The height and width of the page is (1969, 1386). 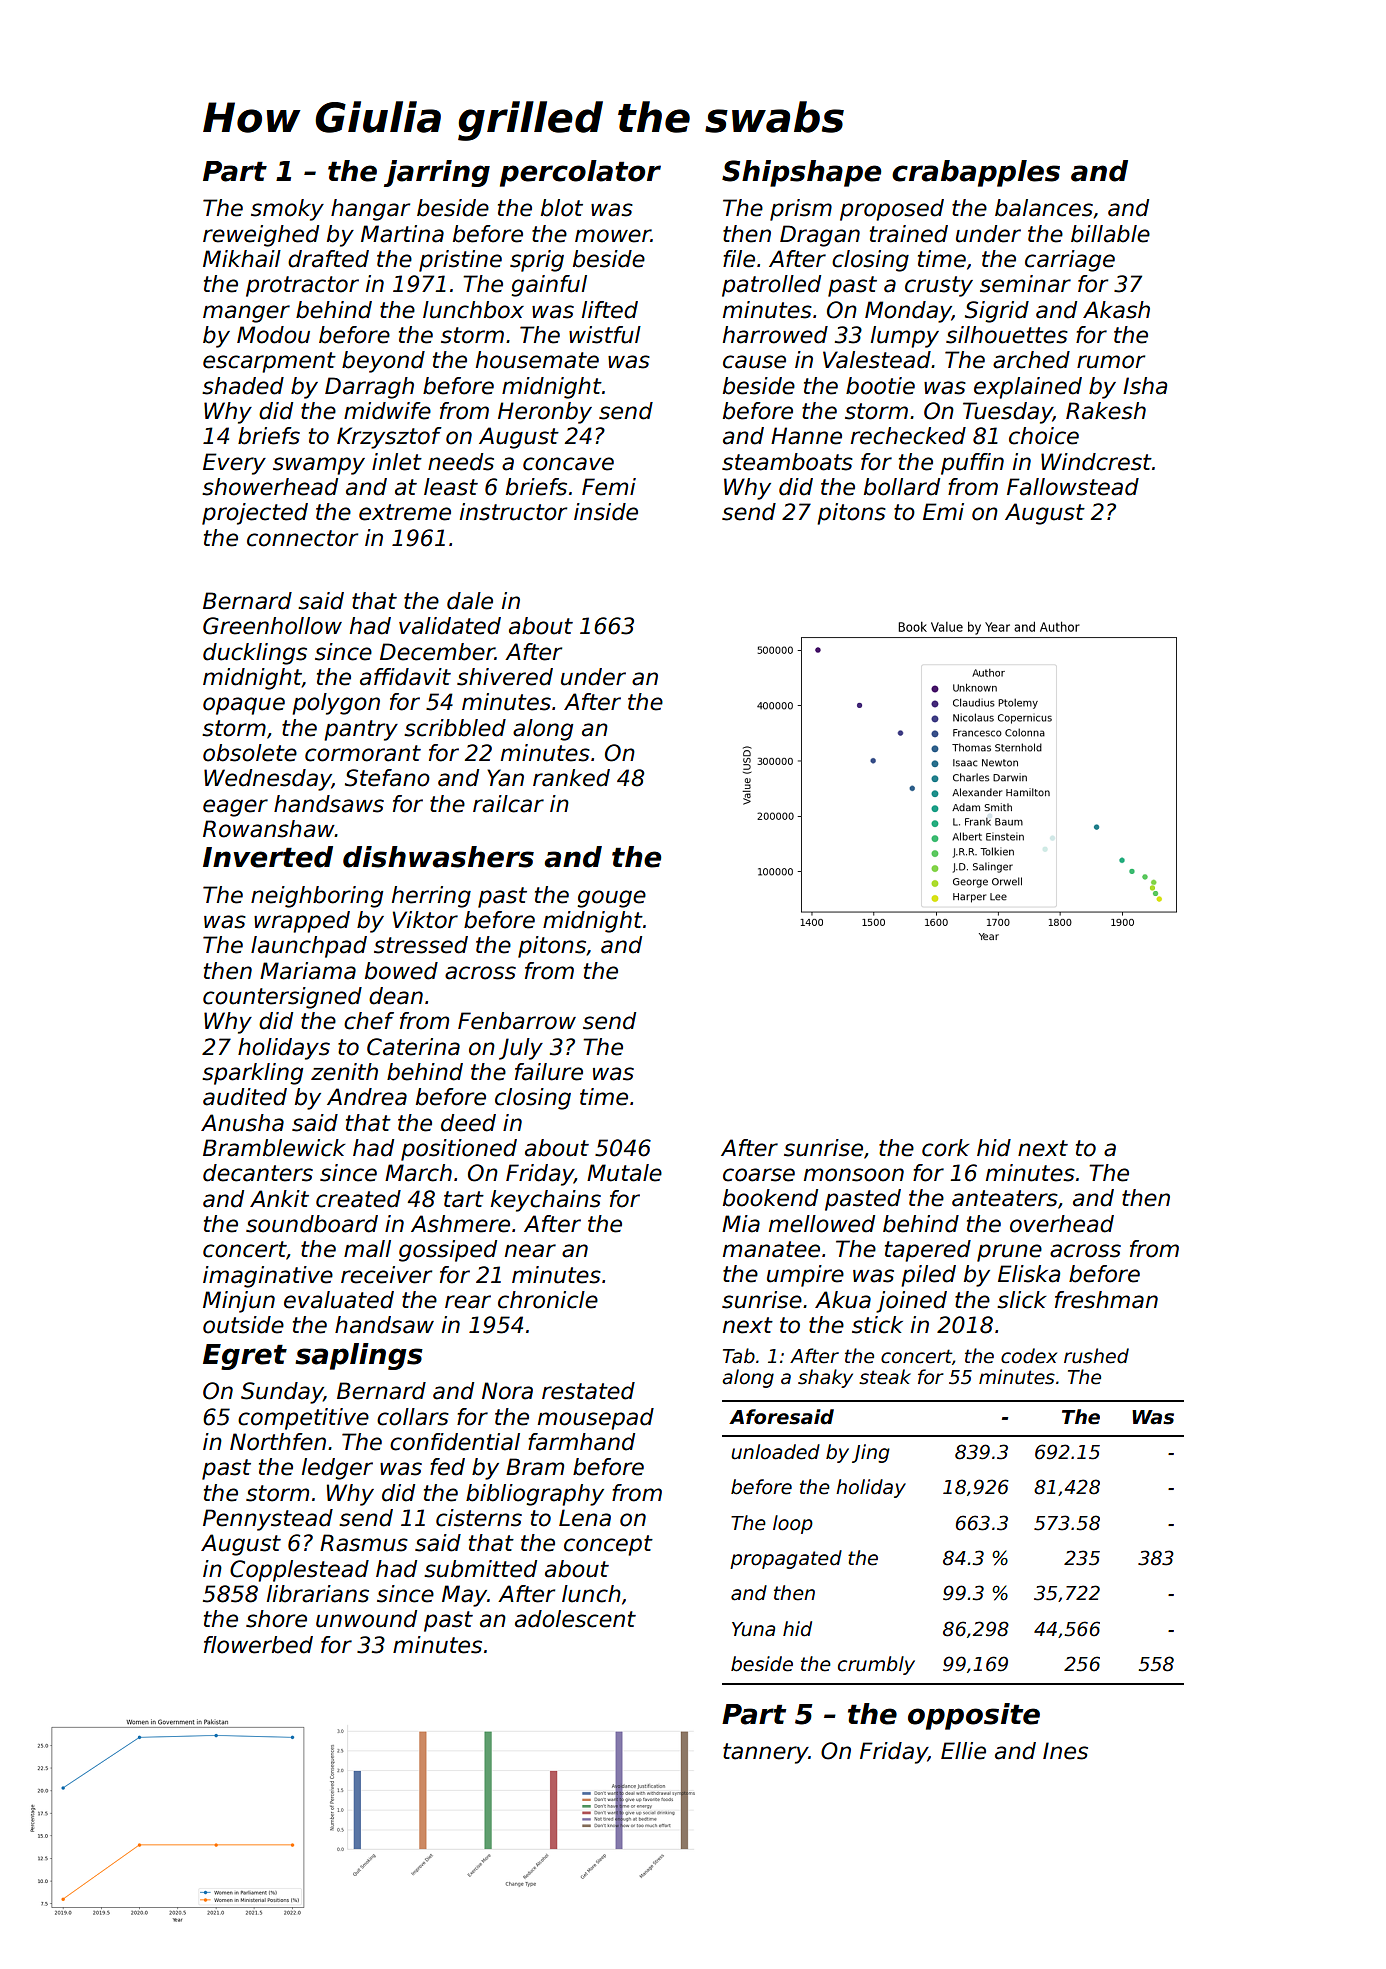 I want to click on monsoon, so click(x=854, y=1175).
